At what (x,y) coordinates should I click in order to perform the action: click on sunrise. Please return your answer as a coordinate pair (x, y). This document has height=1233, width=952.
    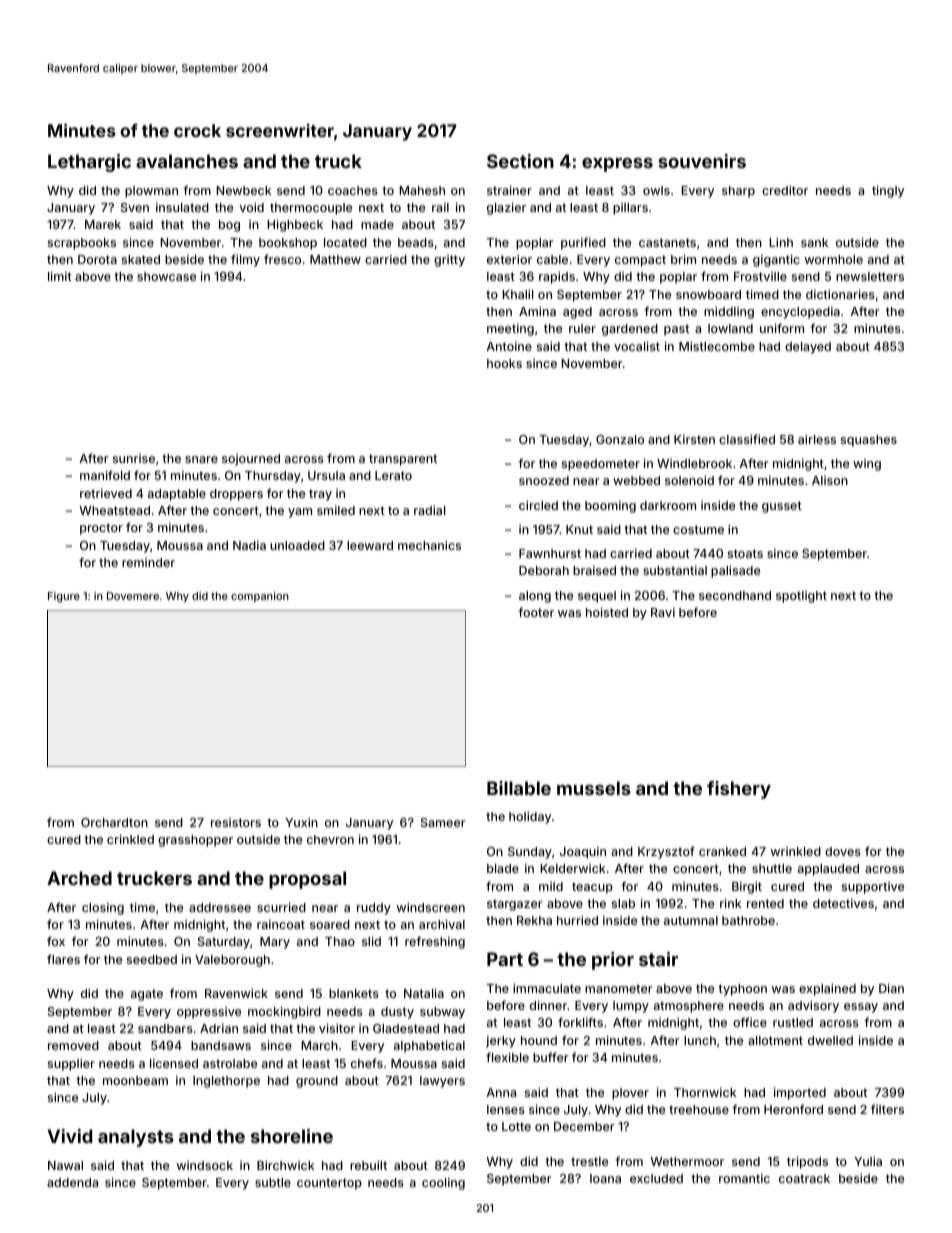
    Looking at the image, I should click on (134, 458).
